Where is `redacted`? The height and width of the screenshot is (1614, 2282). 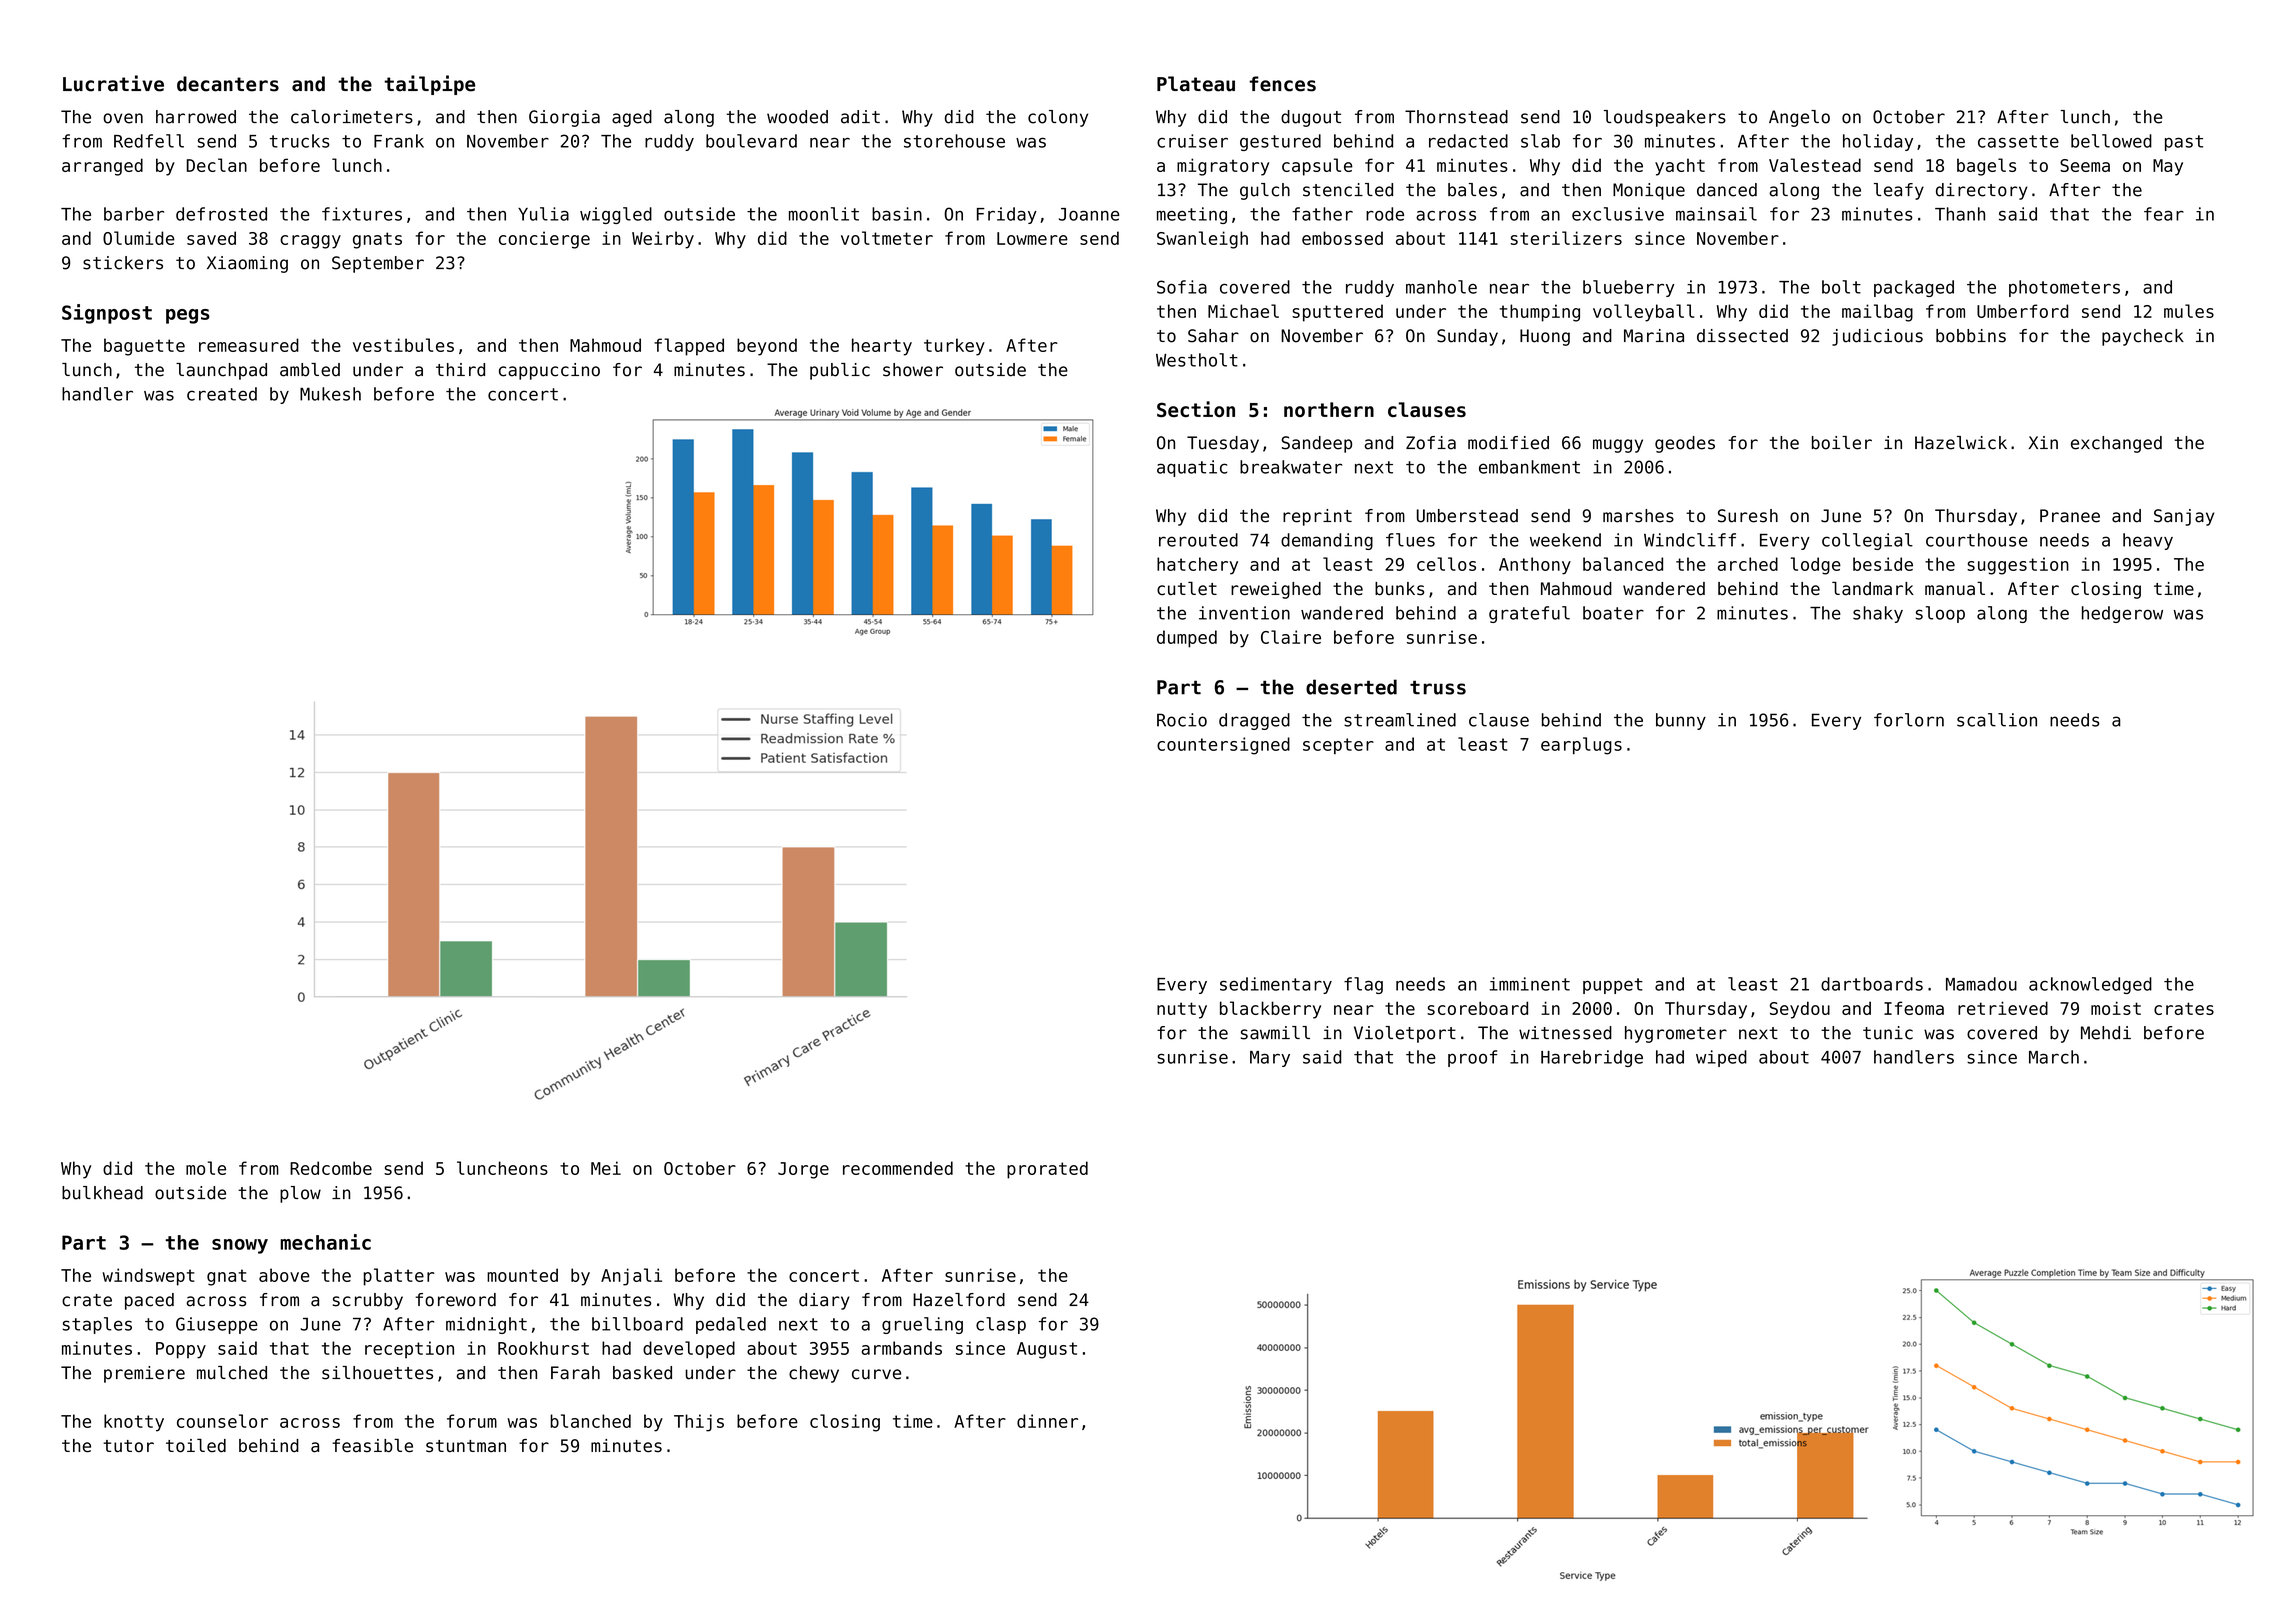
redacted is located at coordinates (1468, 141).
